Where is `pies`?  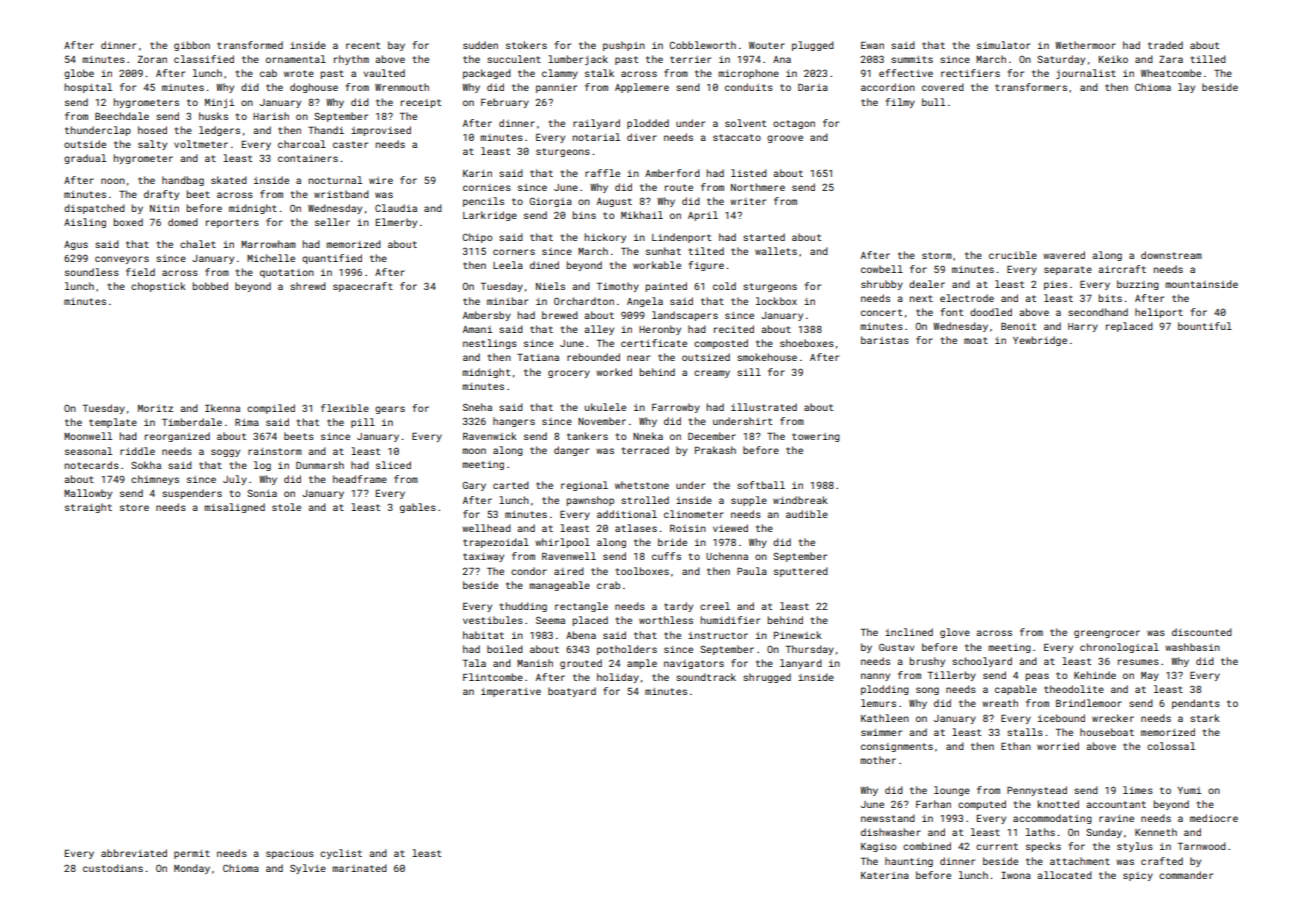
pies is located at coordinates (1055, 285).
